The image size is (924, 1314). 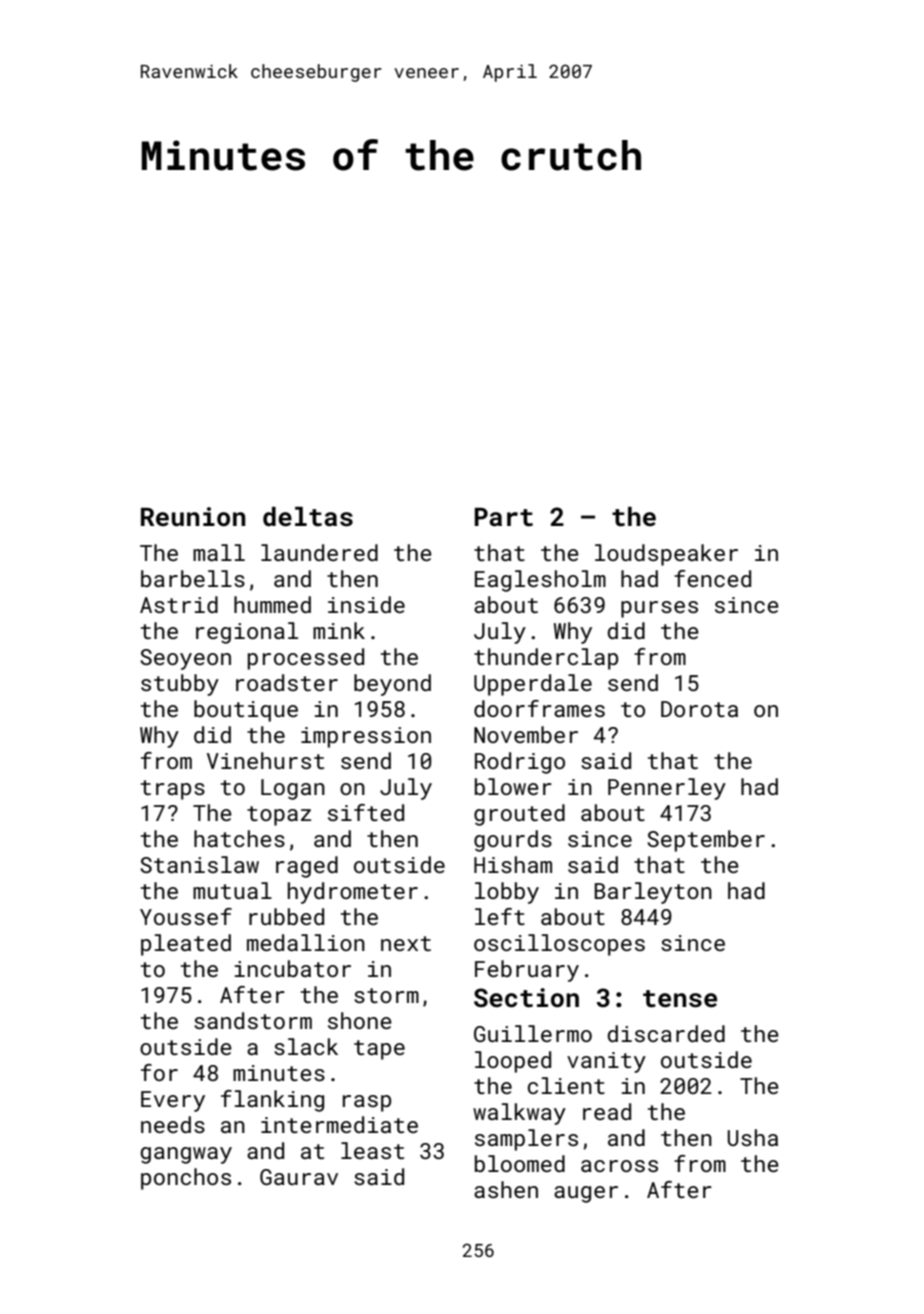 I want to click on ashen, so click(x=506, y=1189).
